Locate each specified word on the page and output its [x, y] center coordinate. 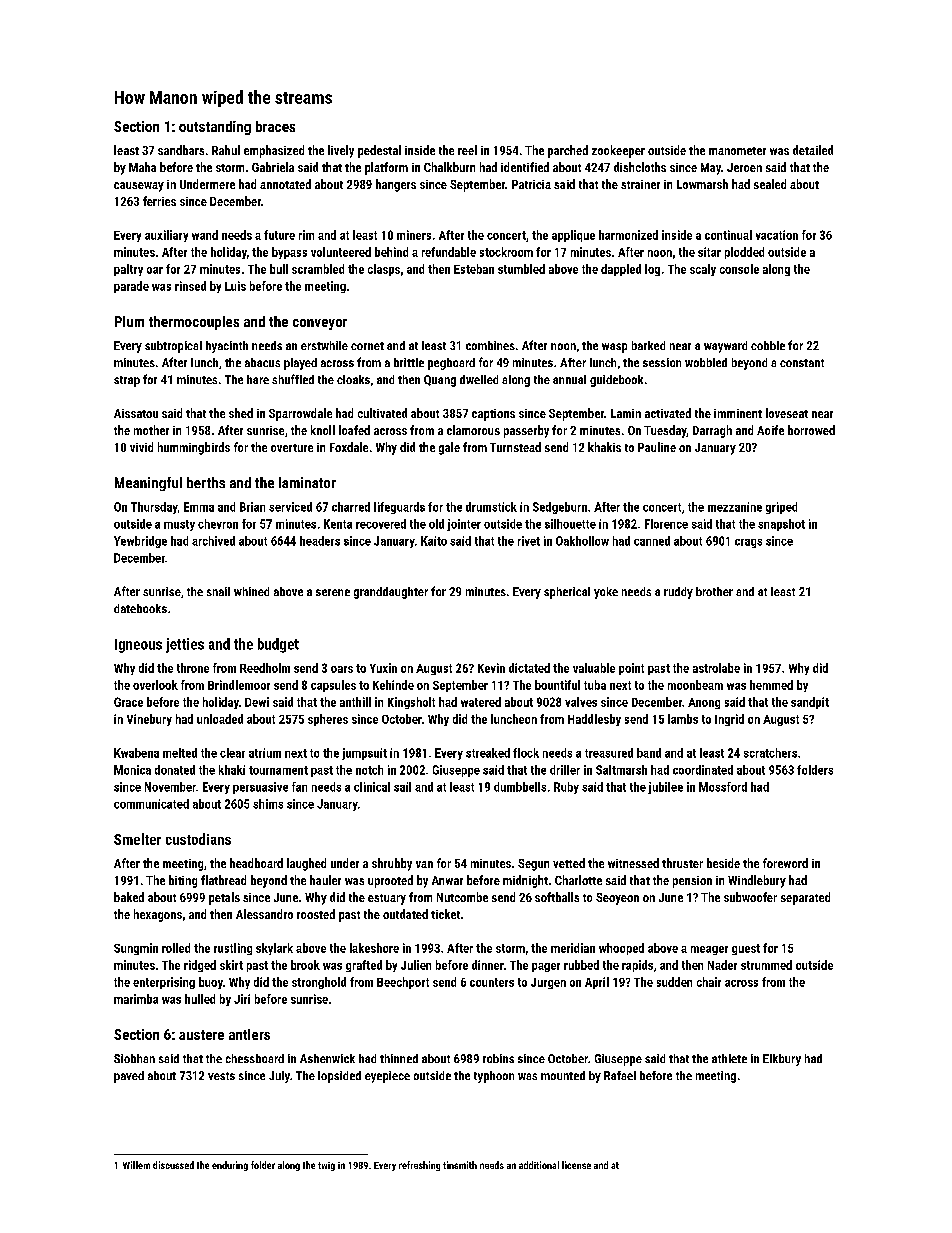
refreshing [419, 1166]
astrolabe [716, 668]
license [576, 1165]
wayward [725, 347]
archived [213, 541]
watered [481, 702]
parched [568, 151]
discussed [173, 1165]
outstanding [215, 128]
